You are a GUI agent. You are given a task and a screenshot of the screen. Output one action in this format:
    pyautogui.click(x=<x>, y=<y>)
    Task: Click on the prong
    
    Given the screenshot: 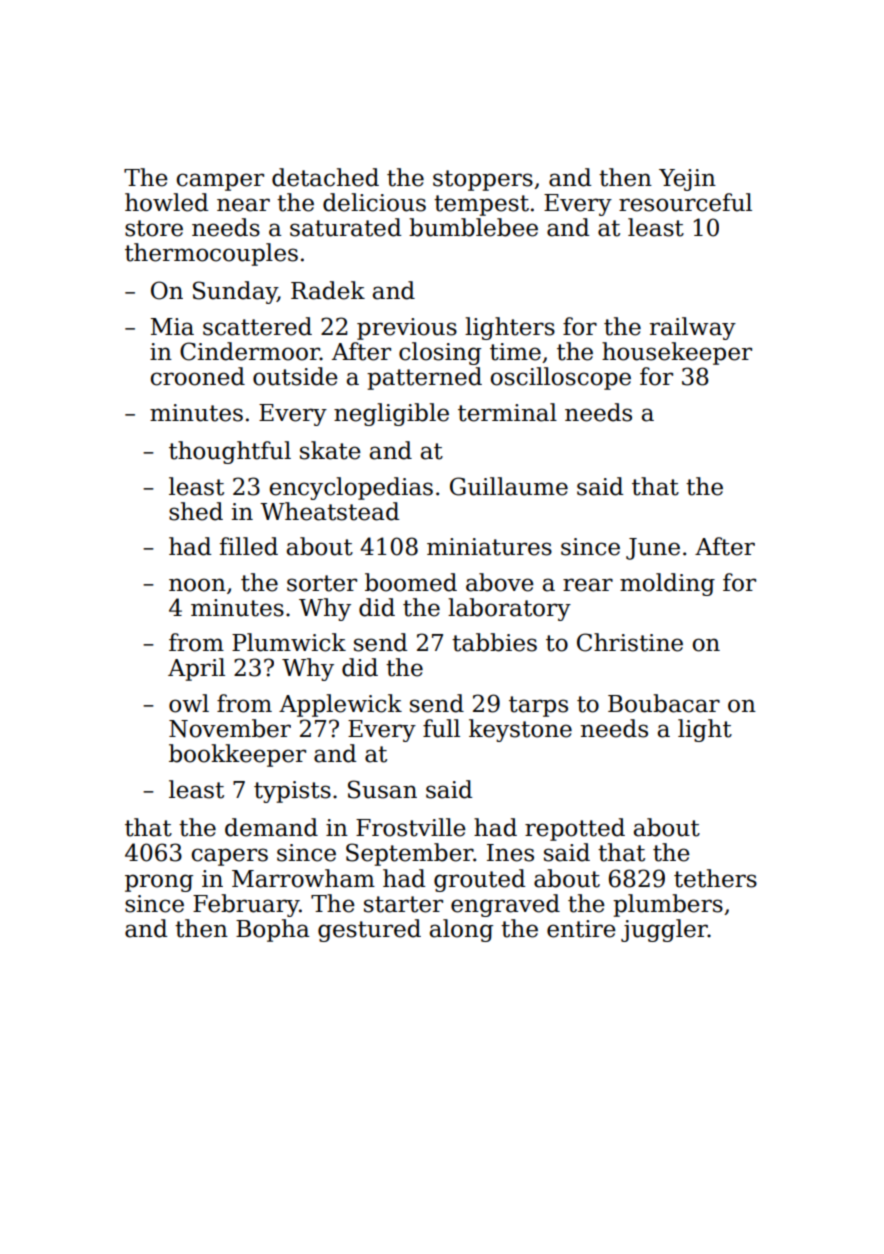 What is the action you would take?
    pyautogui.click(x=159, y=883)
